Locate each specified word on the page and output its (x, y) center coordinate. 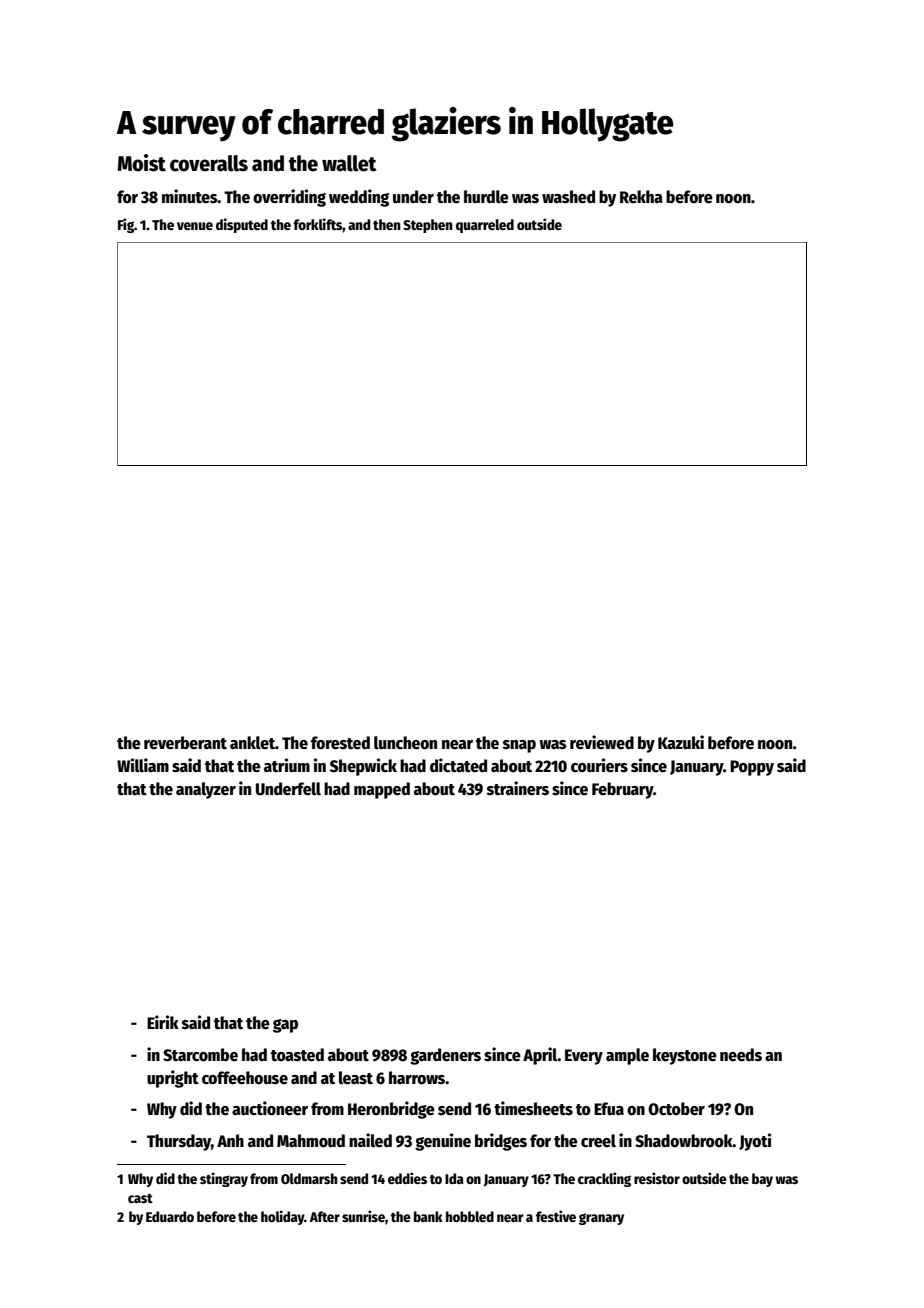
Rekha (641, 197)
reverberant (185, 743)
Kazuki (681, 742)
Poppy (752, 768)
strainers (518, 788)
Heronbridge (391, 1110)
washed (568, 197)
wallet (349, 163)
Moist (142, 163)
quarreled (485, 226)
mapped (382, 790)
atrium (287, 765)
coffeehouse (245, 1078)
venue (195, 226)
